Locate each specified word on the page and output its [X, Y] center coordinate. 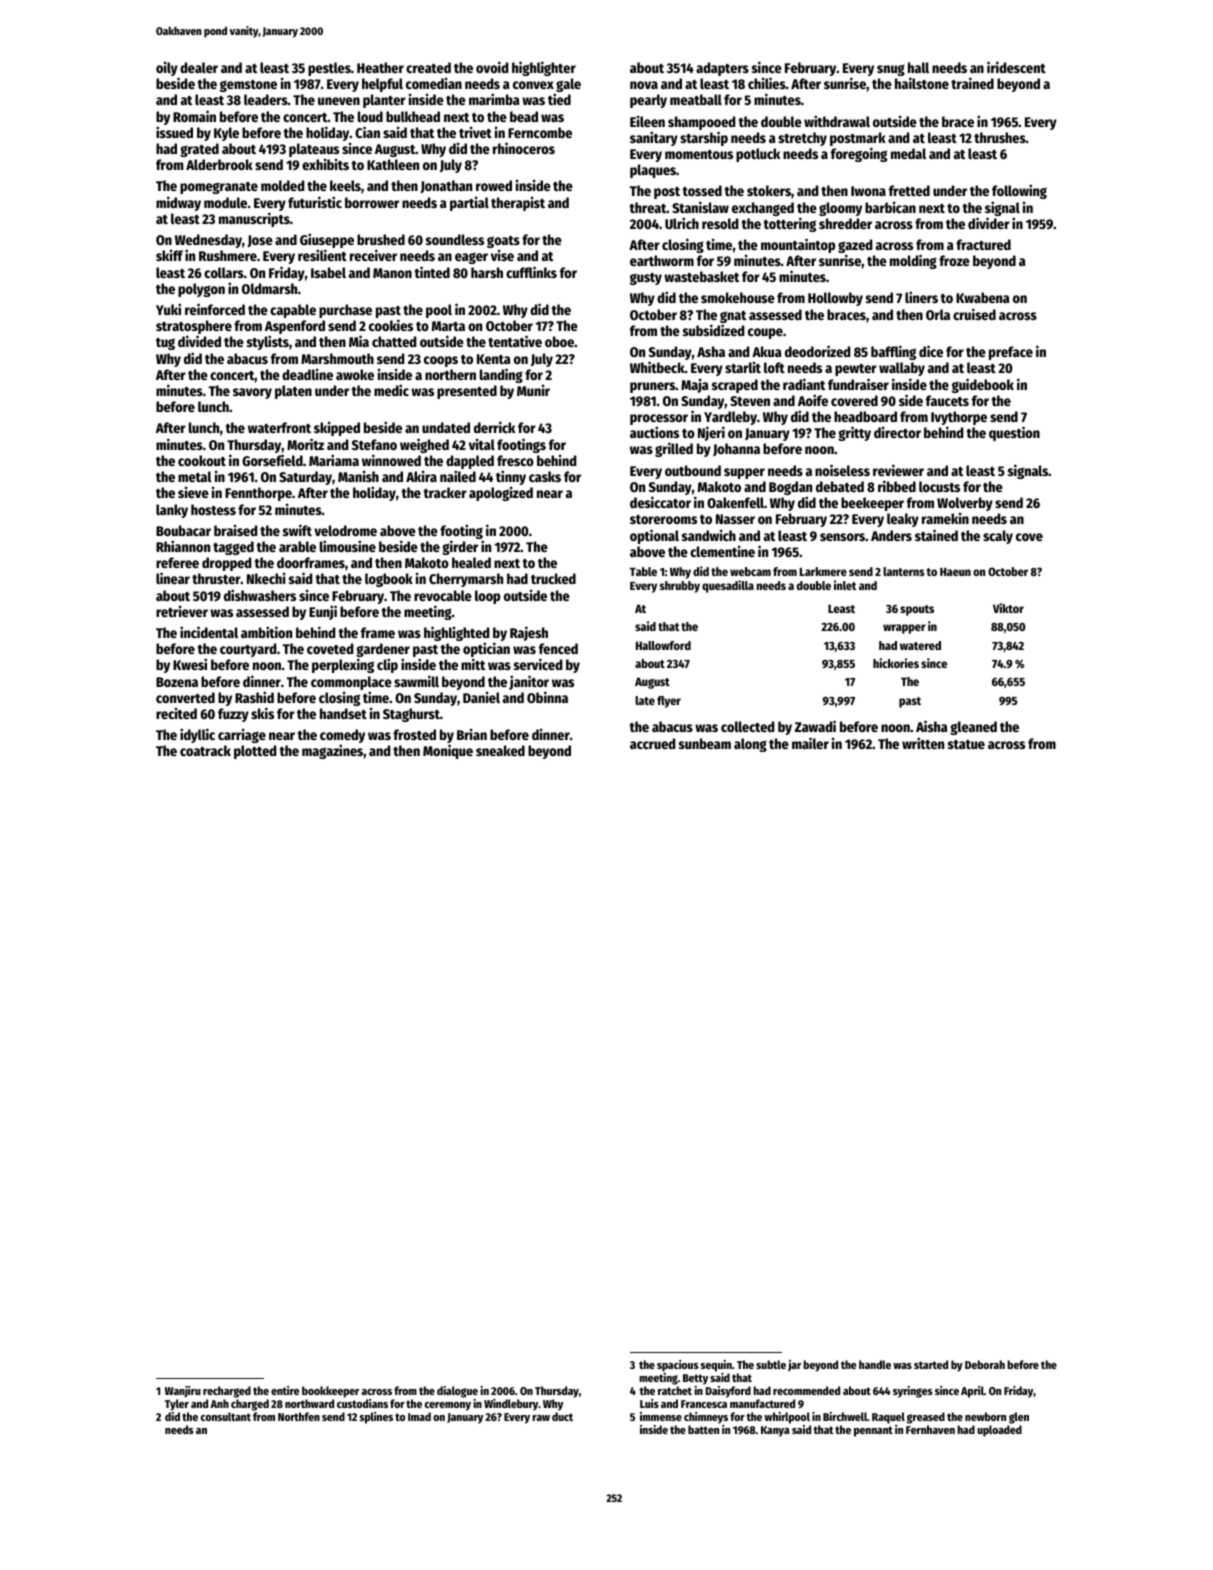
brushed [381, 239]
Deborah [985, 1364]
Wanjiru [183, 1392]
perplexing [343, 666]
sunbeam [705, 743]
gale [568, 85]
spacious [678, 1366]
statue [966, 744]
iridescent [1016, 67]
